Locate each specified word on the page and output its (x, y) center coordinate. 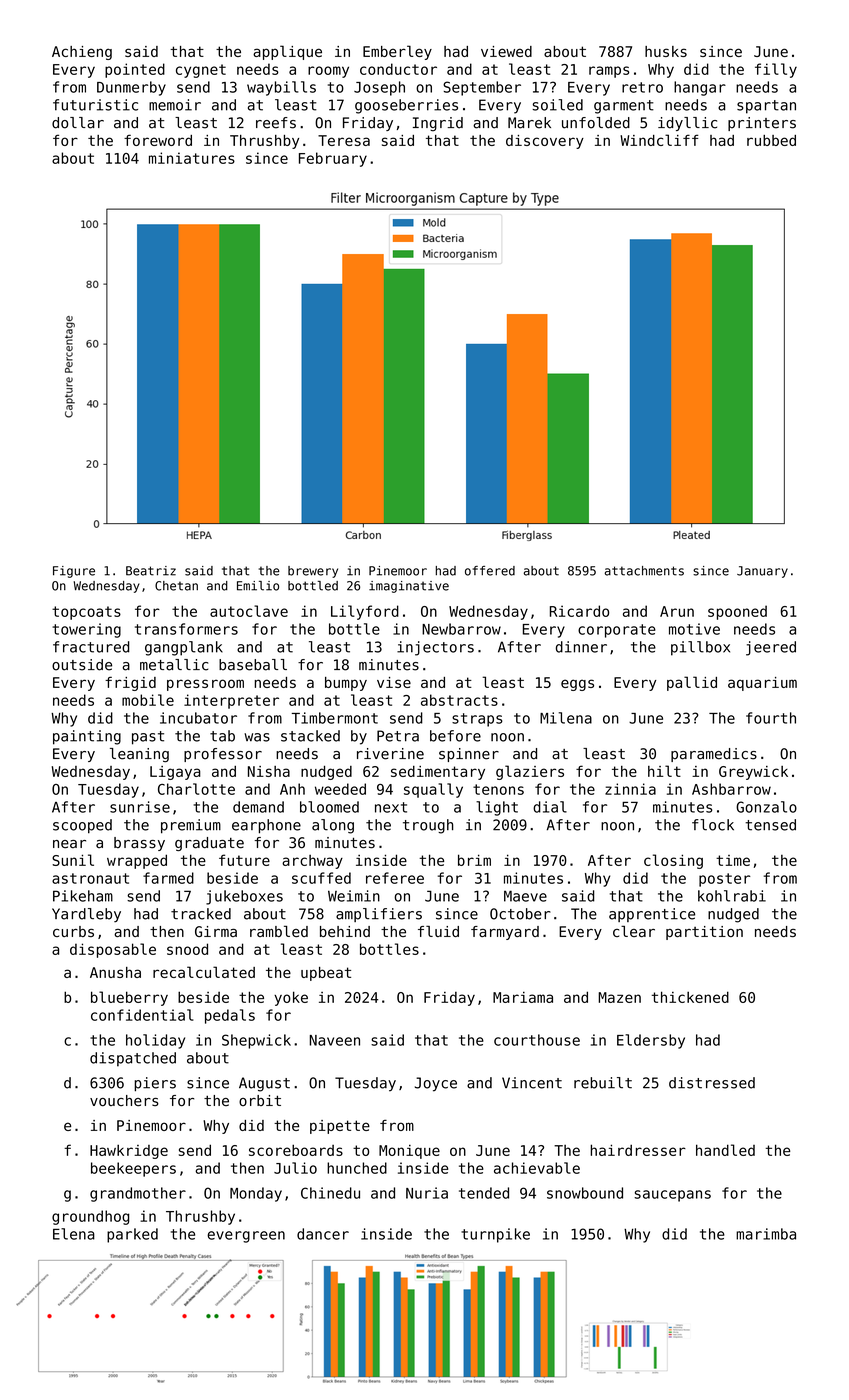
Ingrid (438, 124)
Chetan (176, 586)
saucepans (672, 1196)
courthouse (537, 1040)
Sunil (73, 860)
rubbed (771, 140)
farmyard (505, 933)
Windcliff (659, 140)
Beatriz (151, 571)
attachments (644, 571)
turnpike (495, 1235)
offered (490, 571)
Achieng (82, 53)
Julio (295, 1168)
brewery (313, 572)
